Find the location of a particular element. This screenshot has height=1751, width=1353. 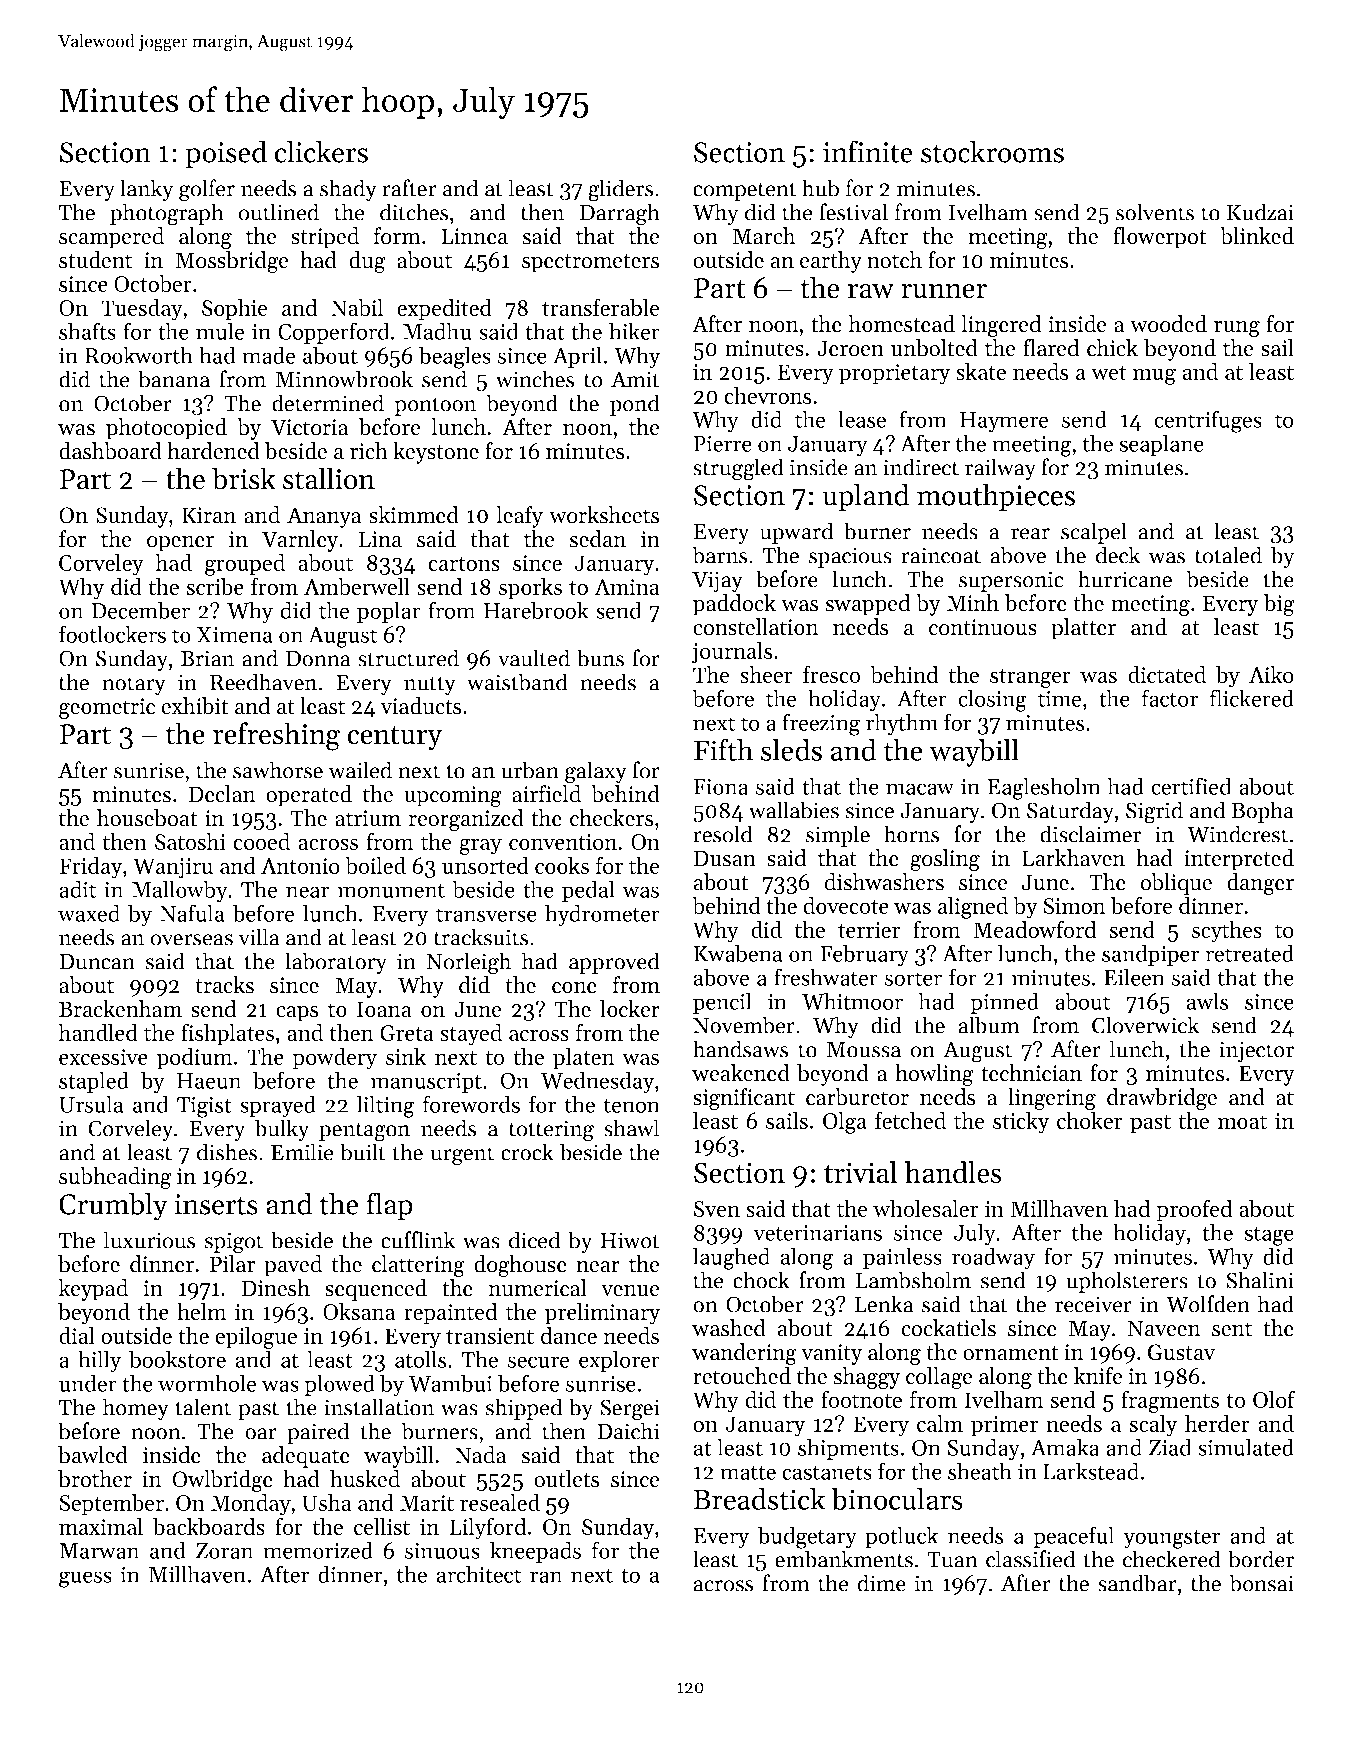

Kudzai is located at coordinates (1260, 212).
